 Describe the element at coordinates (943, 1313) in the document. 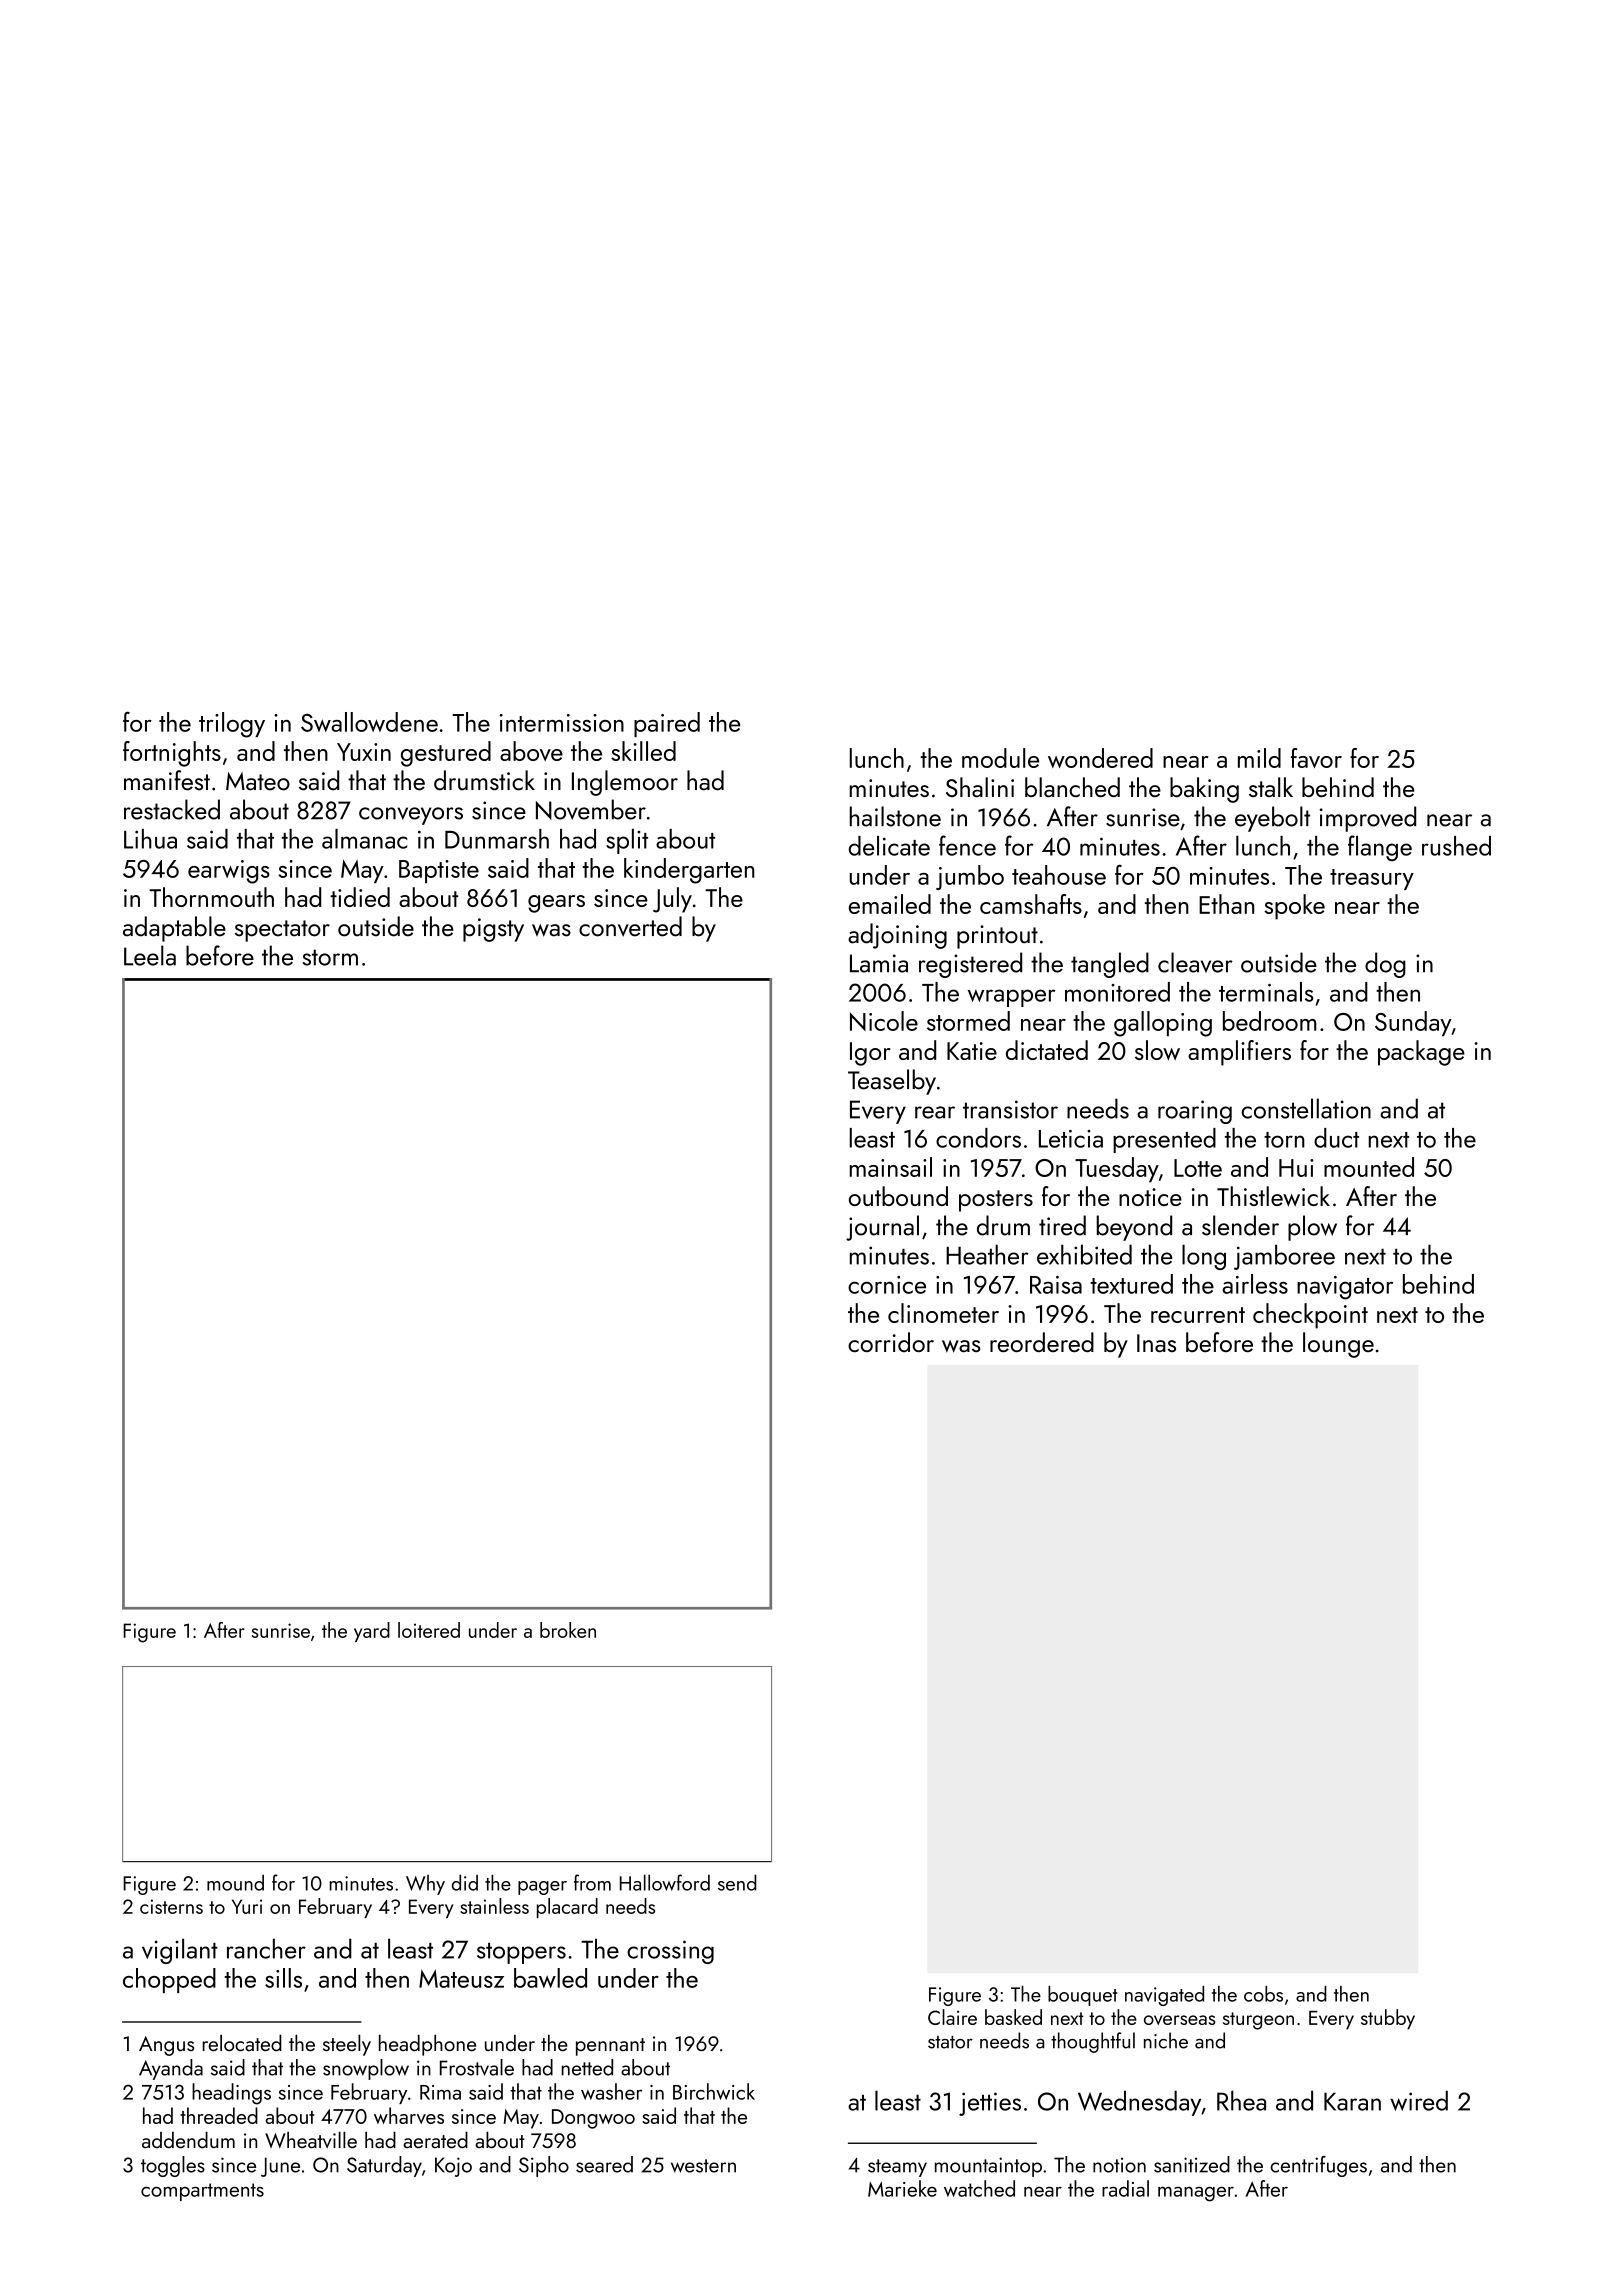

I see `clinometer` at that location.
